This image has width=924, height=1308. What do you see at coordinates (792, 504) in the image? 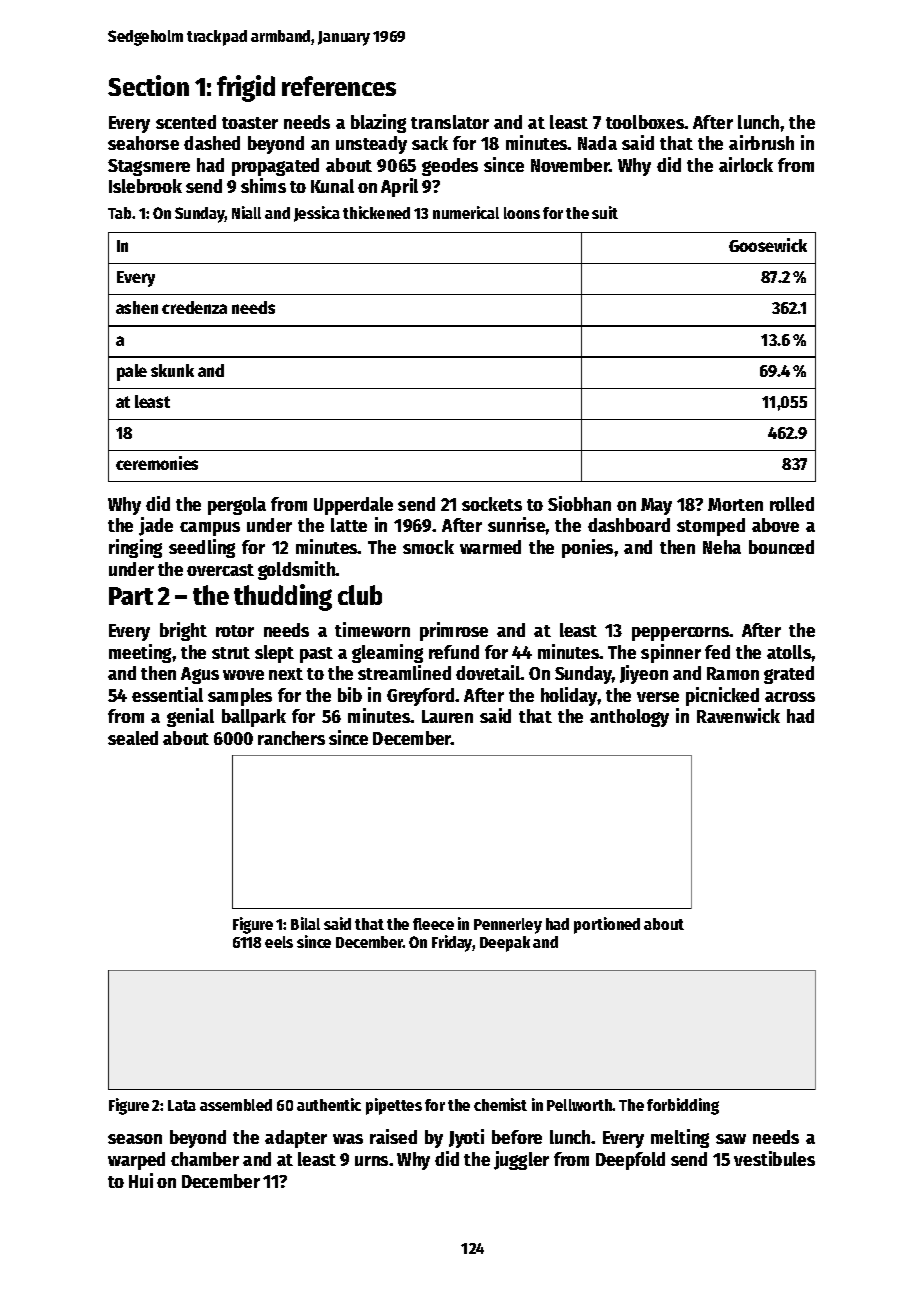
I see `rolled` at bounding box center [792, 504].
